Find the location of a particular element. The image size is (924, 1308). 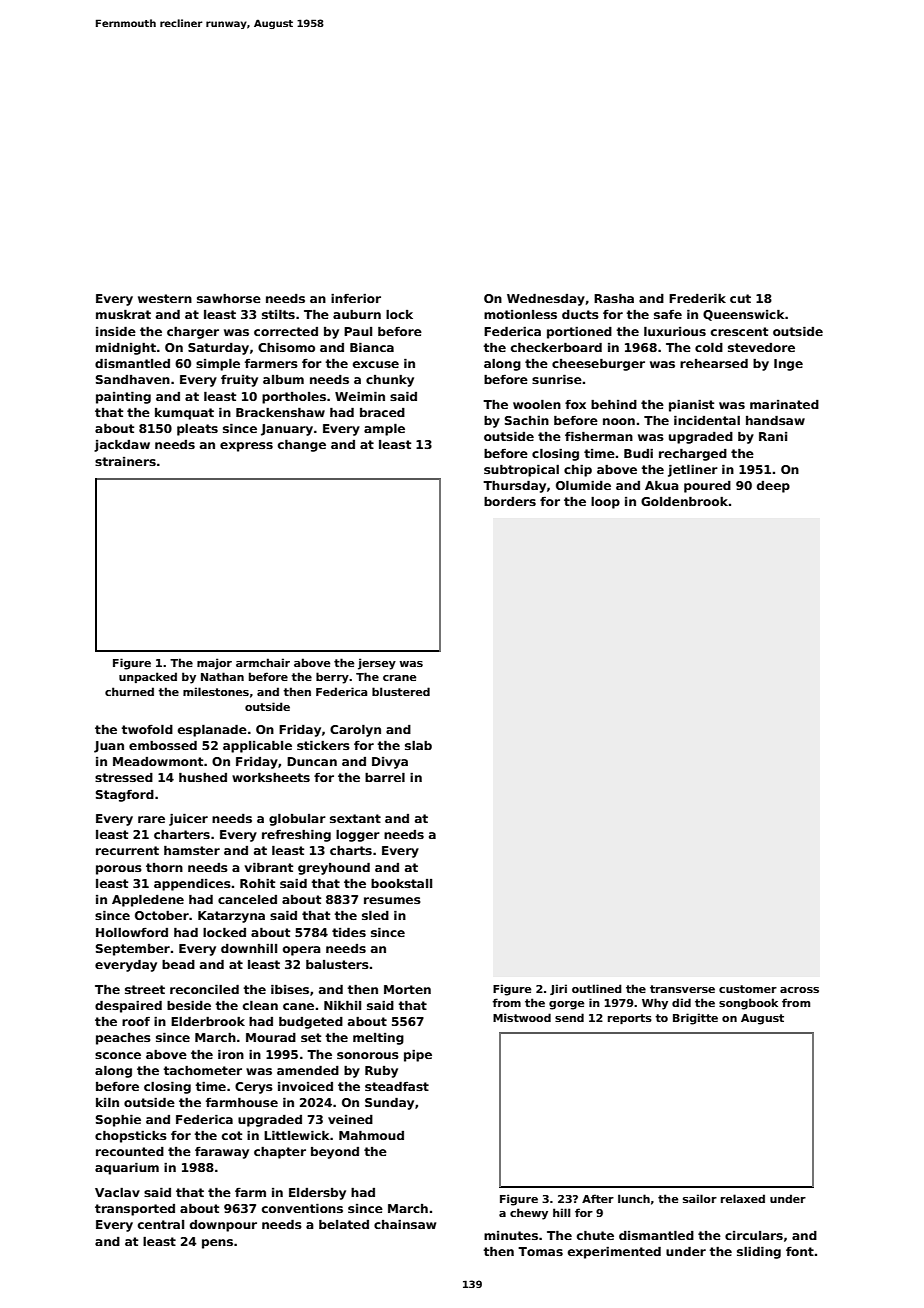

Appledene is located at coordinates (148, 901).
